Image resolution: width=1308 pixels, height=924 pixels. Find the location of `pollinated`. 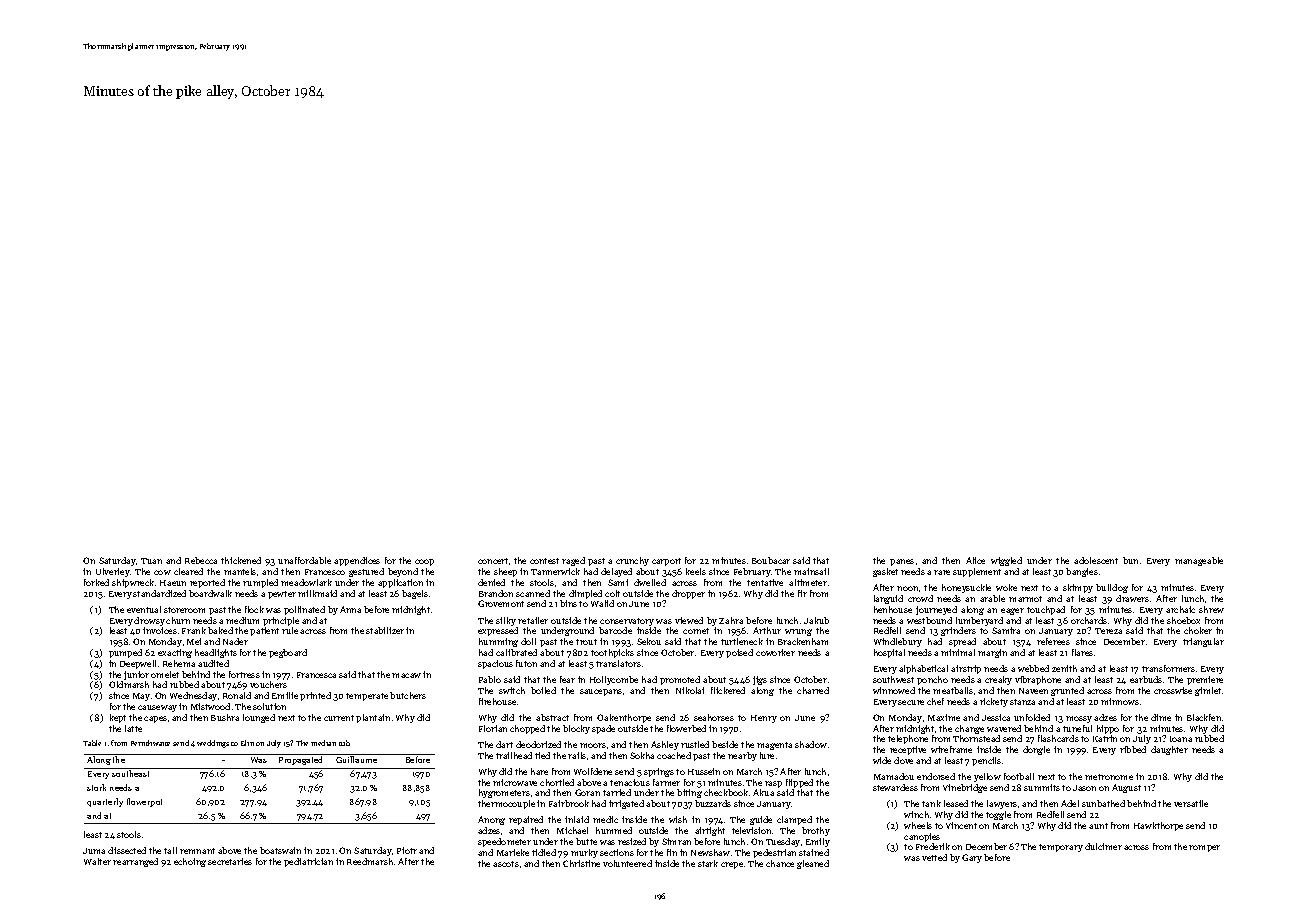

pollinated is located at coordinates (304, 610).
